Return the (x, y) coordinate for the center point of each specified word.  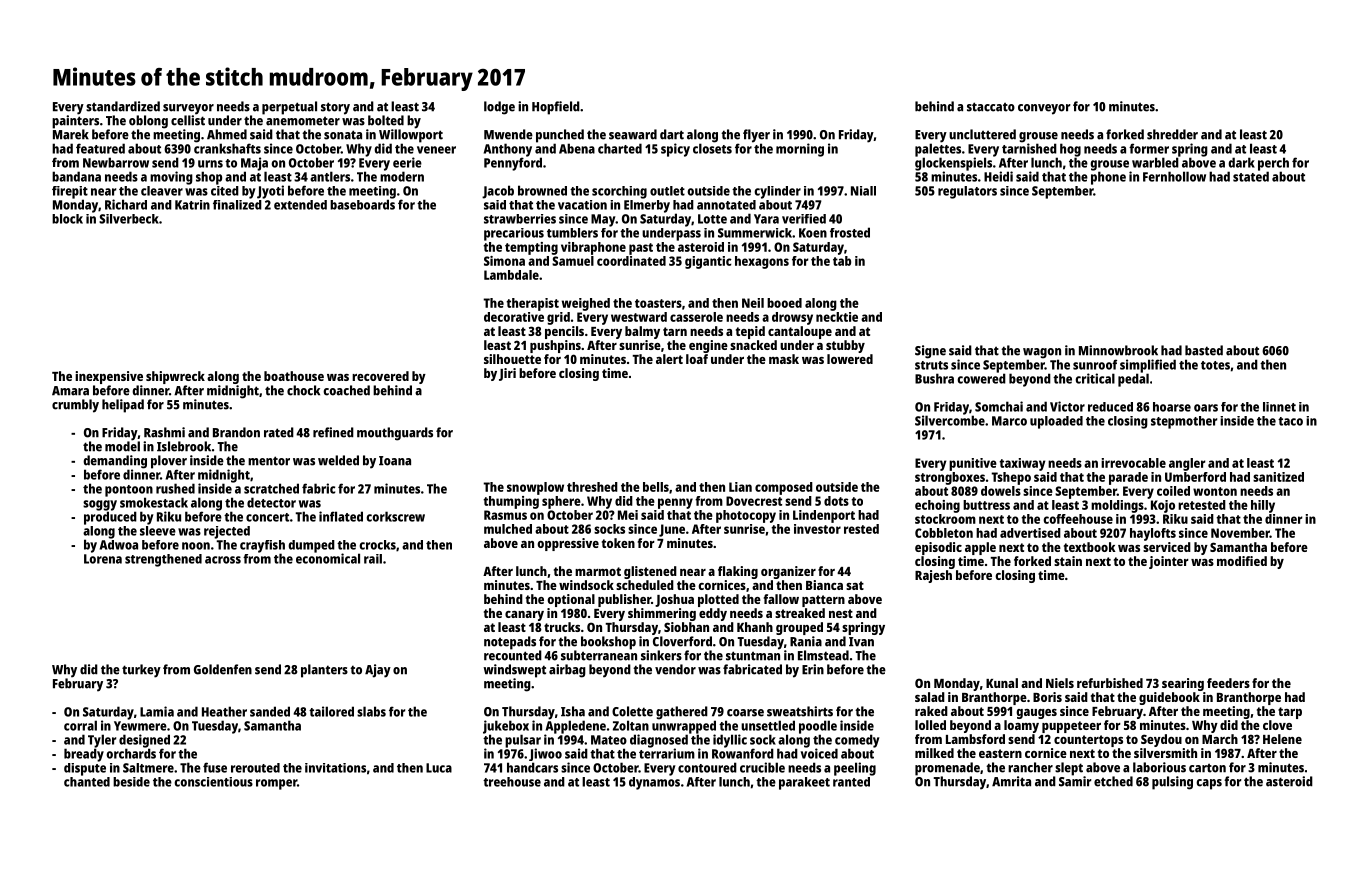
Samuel (573, 261)
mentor (269, 461)
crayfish (262, 546)
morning (800, 150)
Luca (439, 768)
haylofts (1153, 534)
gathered (682, 713)
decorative (514, 317)
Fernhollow (1174, 176)
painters (75, 122)
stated (1251, 176)
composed (784, 488)
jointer (1169, 562)
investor (817, 529)
